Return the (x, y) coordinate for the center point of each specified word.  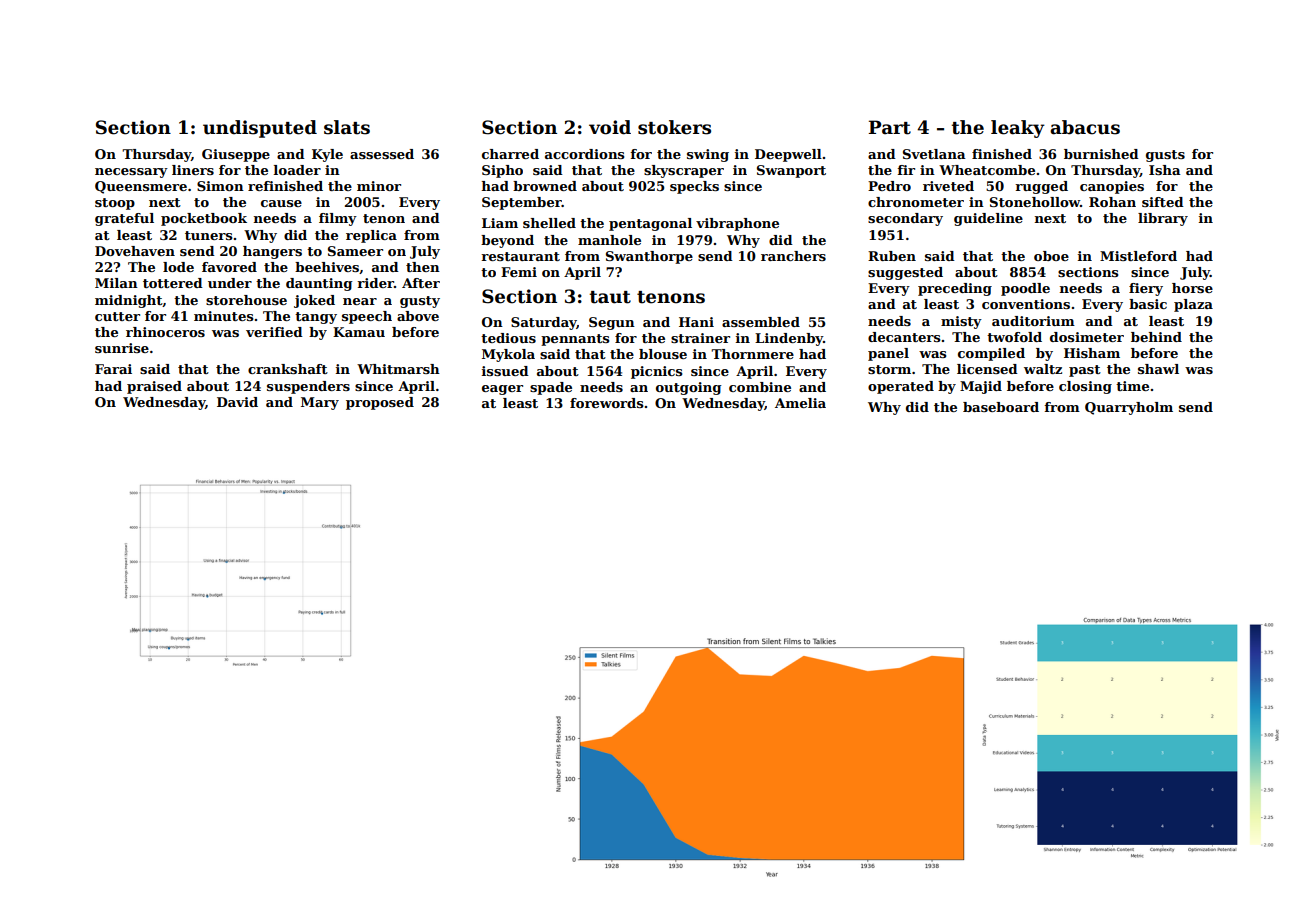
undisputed (260, 129)
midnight (129, 301)
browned (545, 186)
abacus (1085, 127)
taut (610, 297)
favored (229, 267)
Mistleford (1138, 256)
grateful (124, 219)
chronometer (916, 202)
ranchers (793, 256)
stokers (674, 127)
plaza (1193, 305)
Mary (320, 403)
